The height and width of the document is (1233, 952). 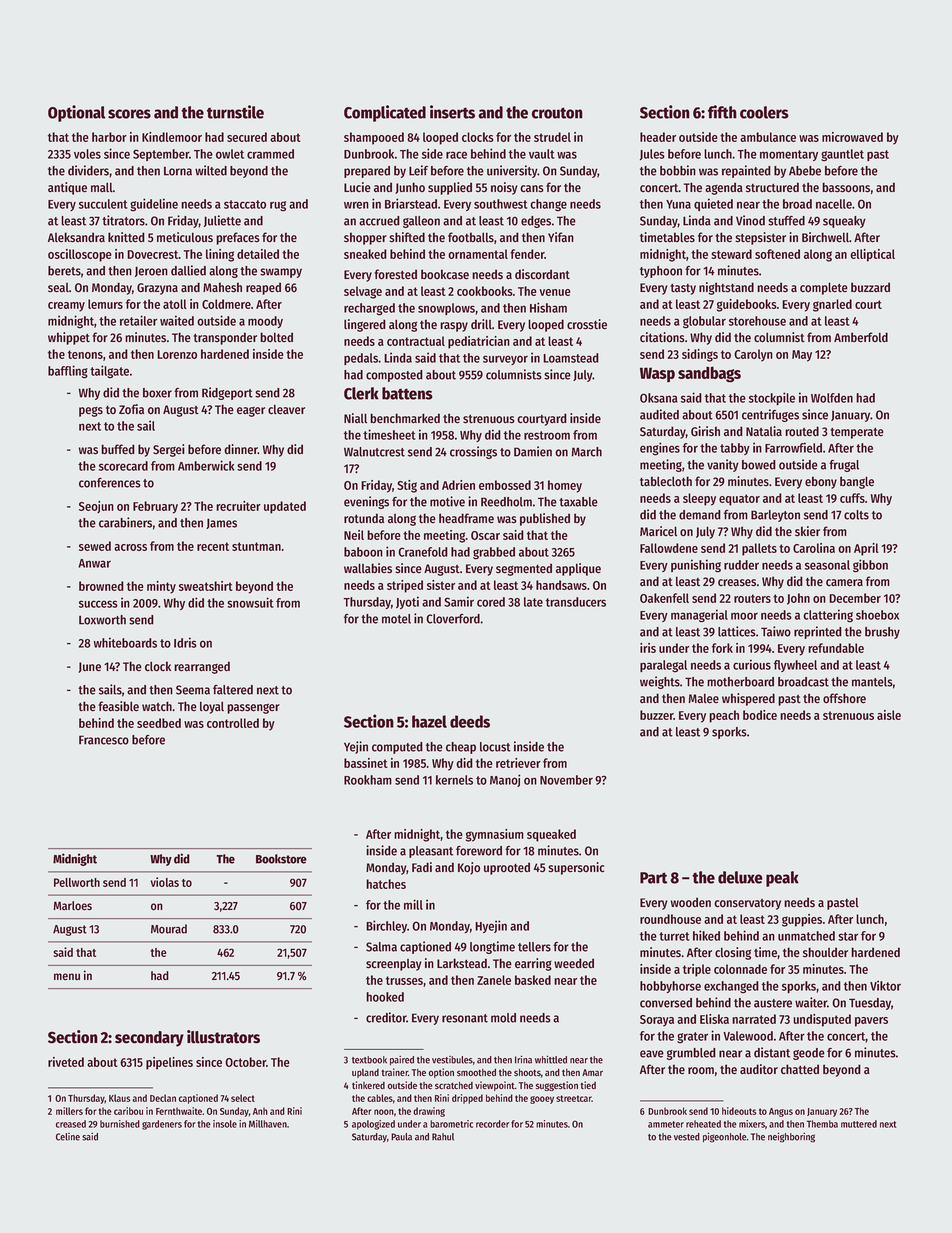 What do you see at coordinates (870, 287) in the document?
I see `buzzard` at bounding box center [870, 287].
